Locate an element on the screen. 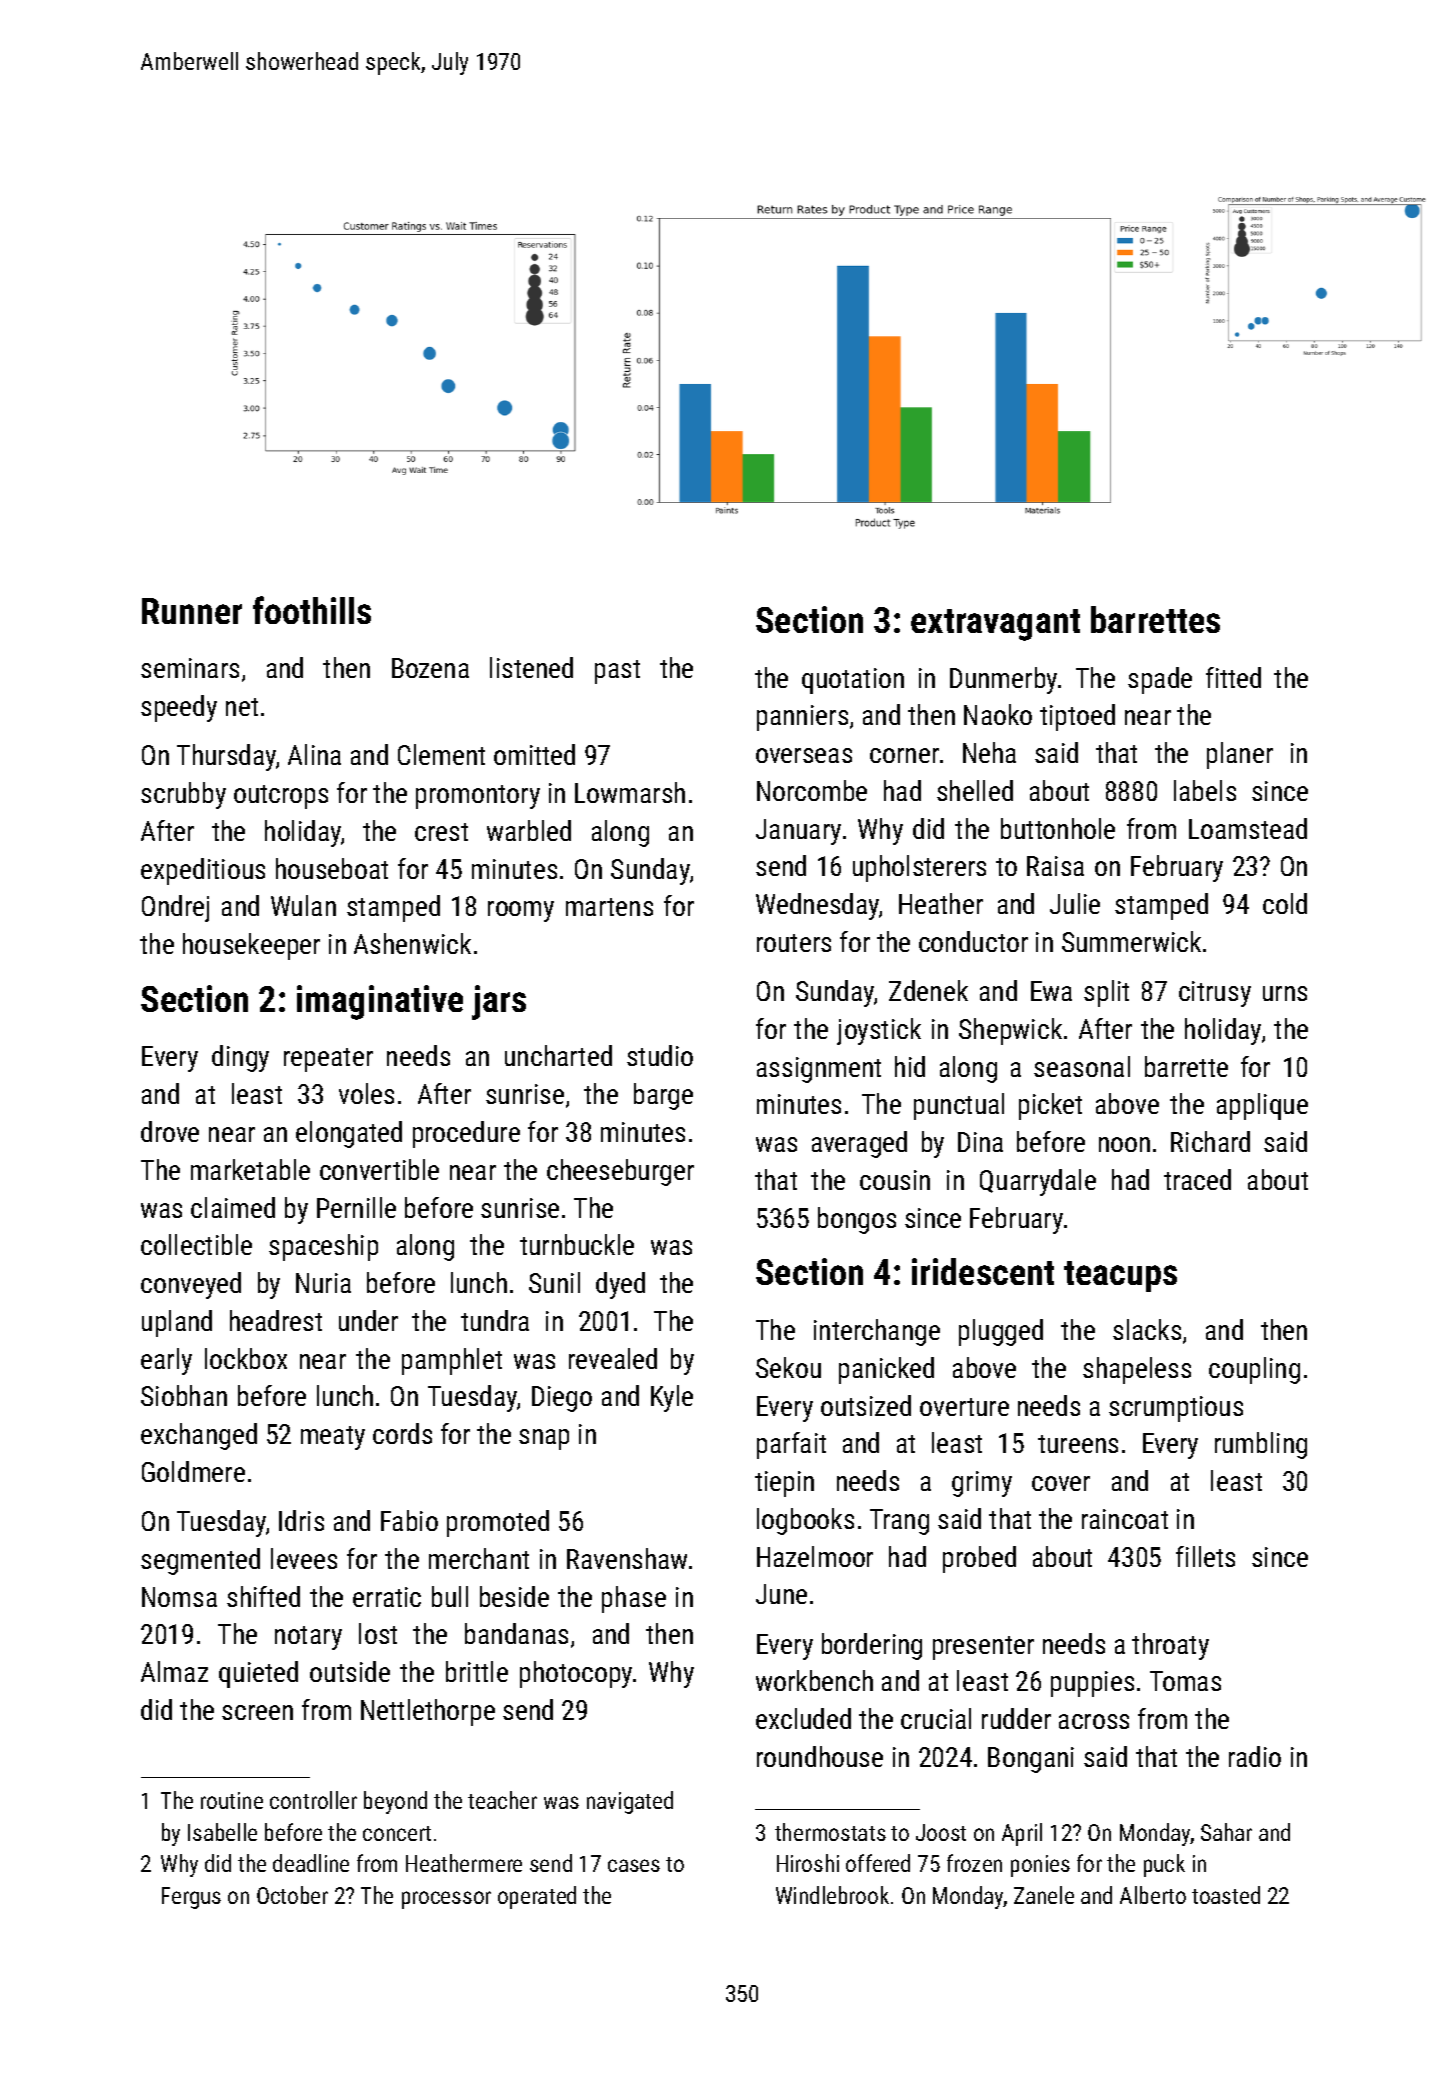 The image size is (1450, 2100). speedy is located at coordinates (179, 708).
